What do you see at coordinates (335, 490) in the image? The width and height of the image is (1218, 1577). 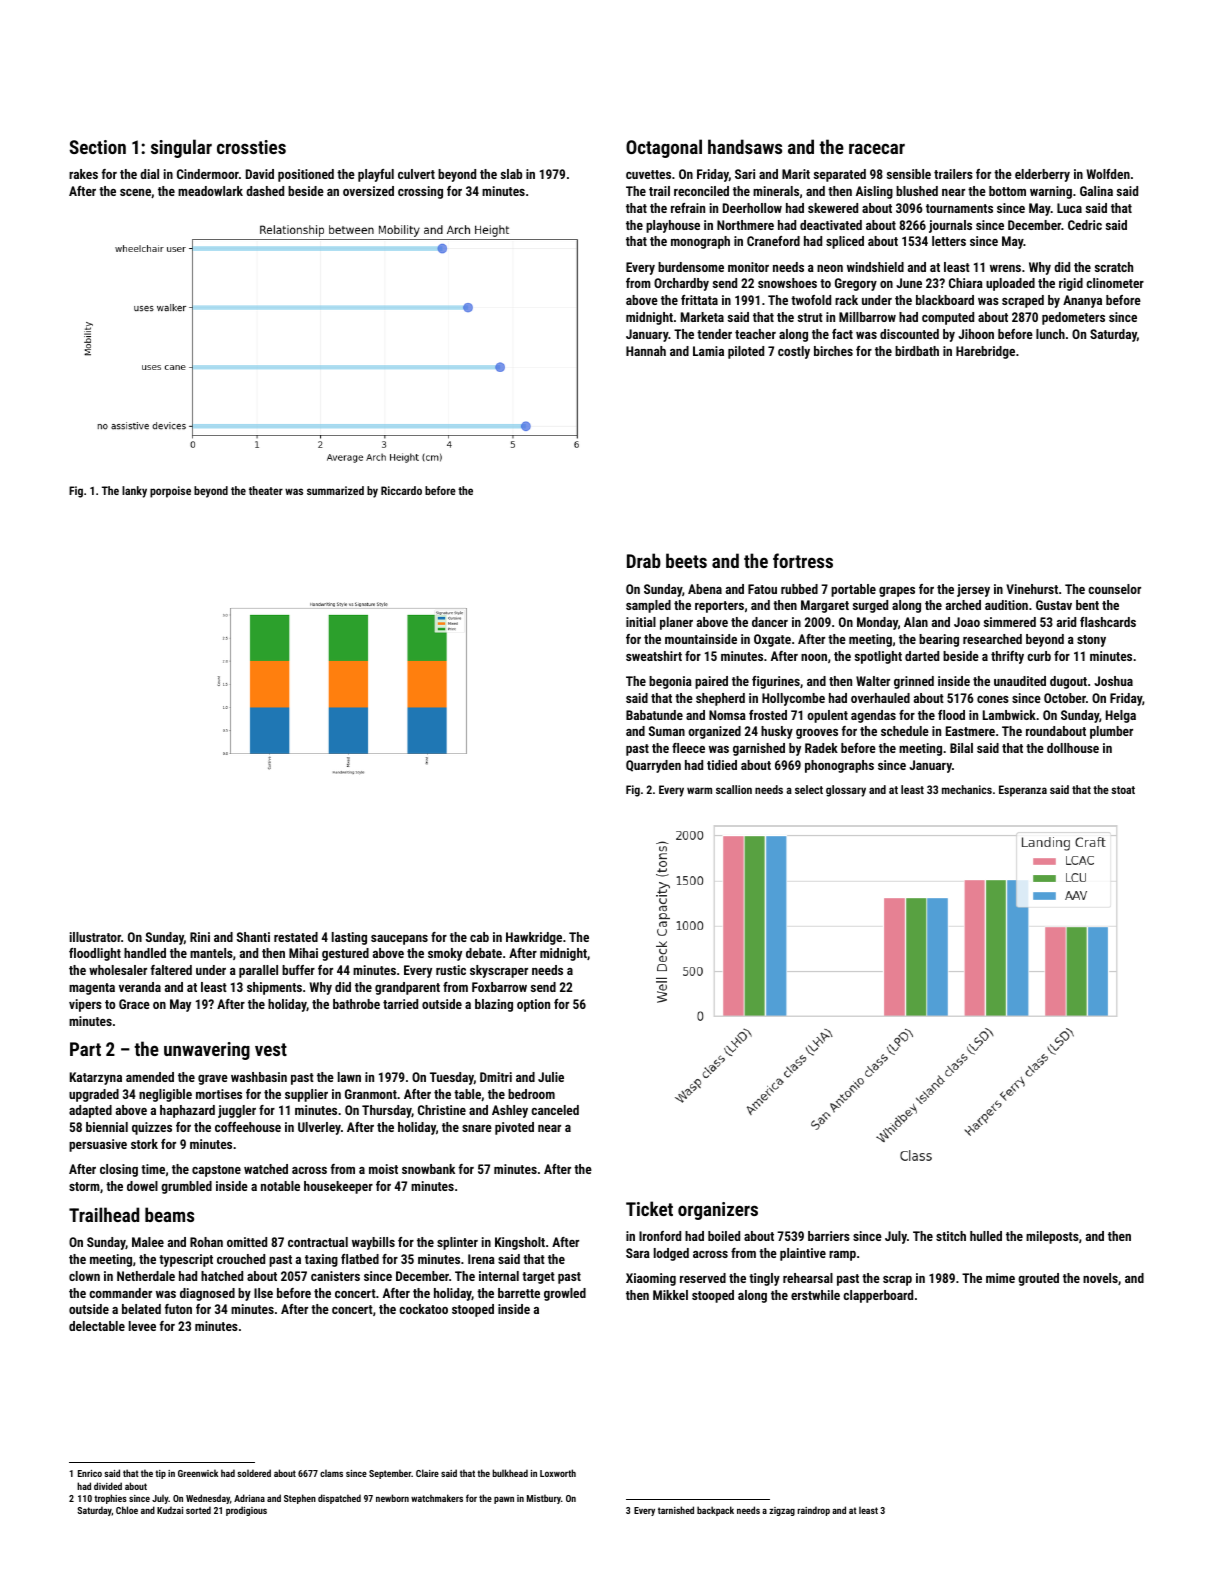 I see `summarized` at bounding box center [335, 490].
